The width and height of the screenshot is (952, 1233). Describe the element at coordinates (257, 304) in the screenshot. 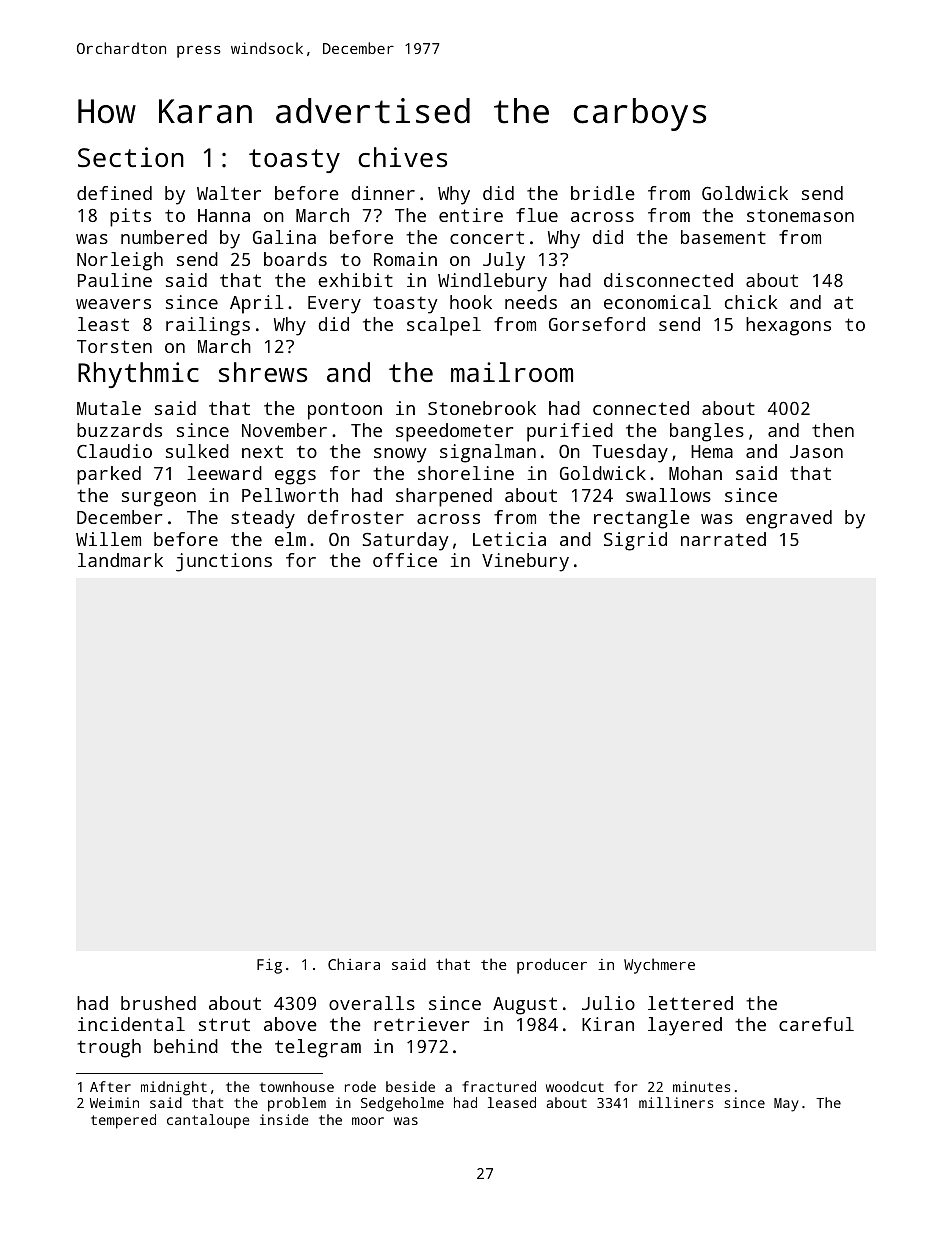

I see `April` at that location.
